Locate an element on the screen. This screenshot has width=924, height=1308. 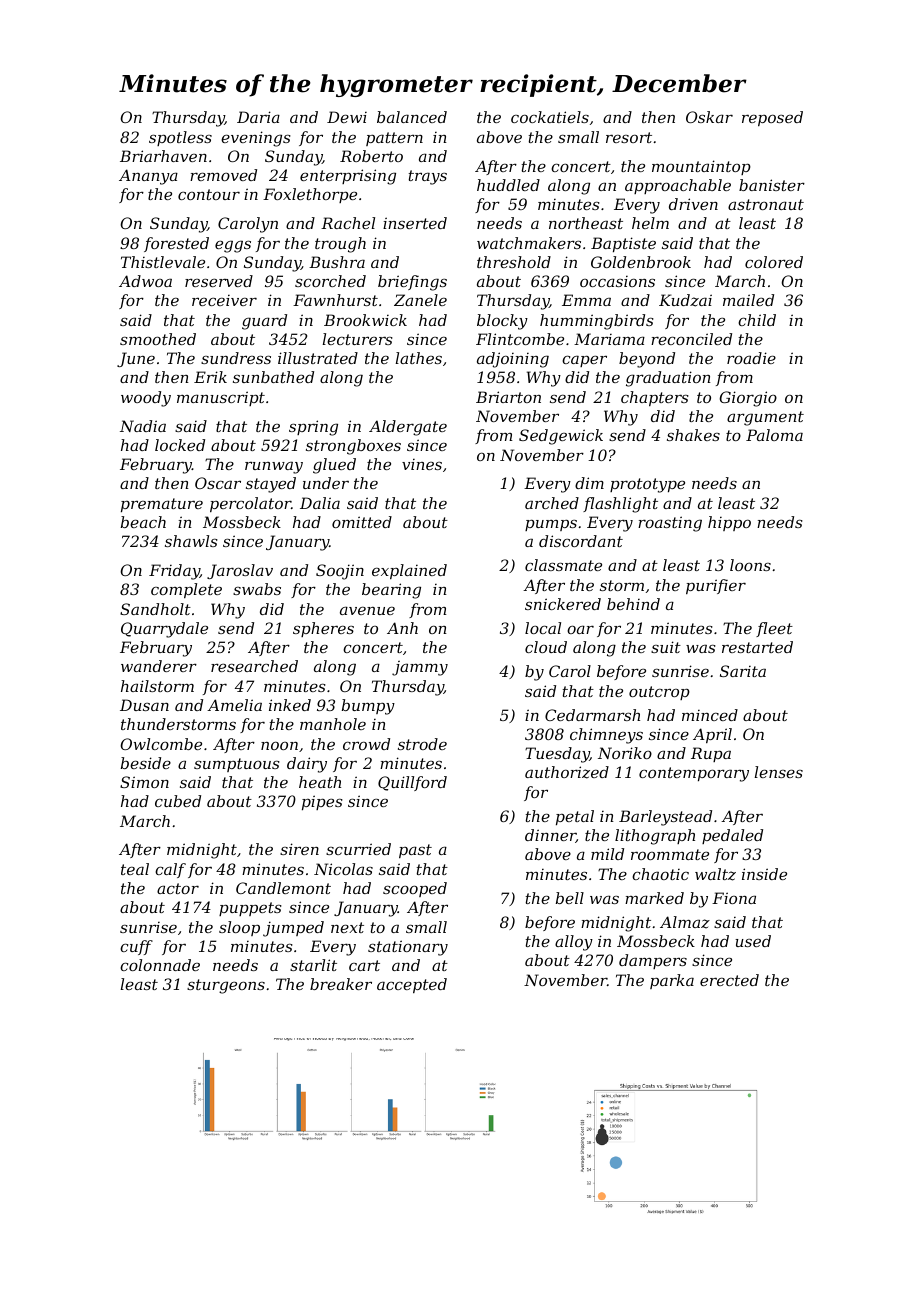
banister is located at coordinates (772, 185).
